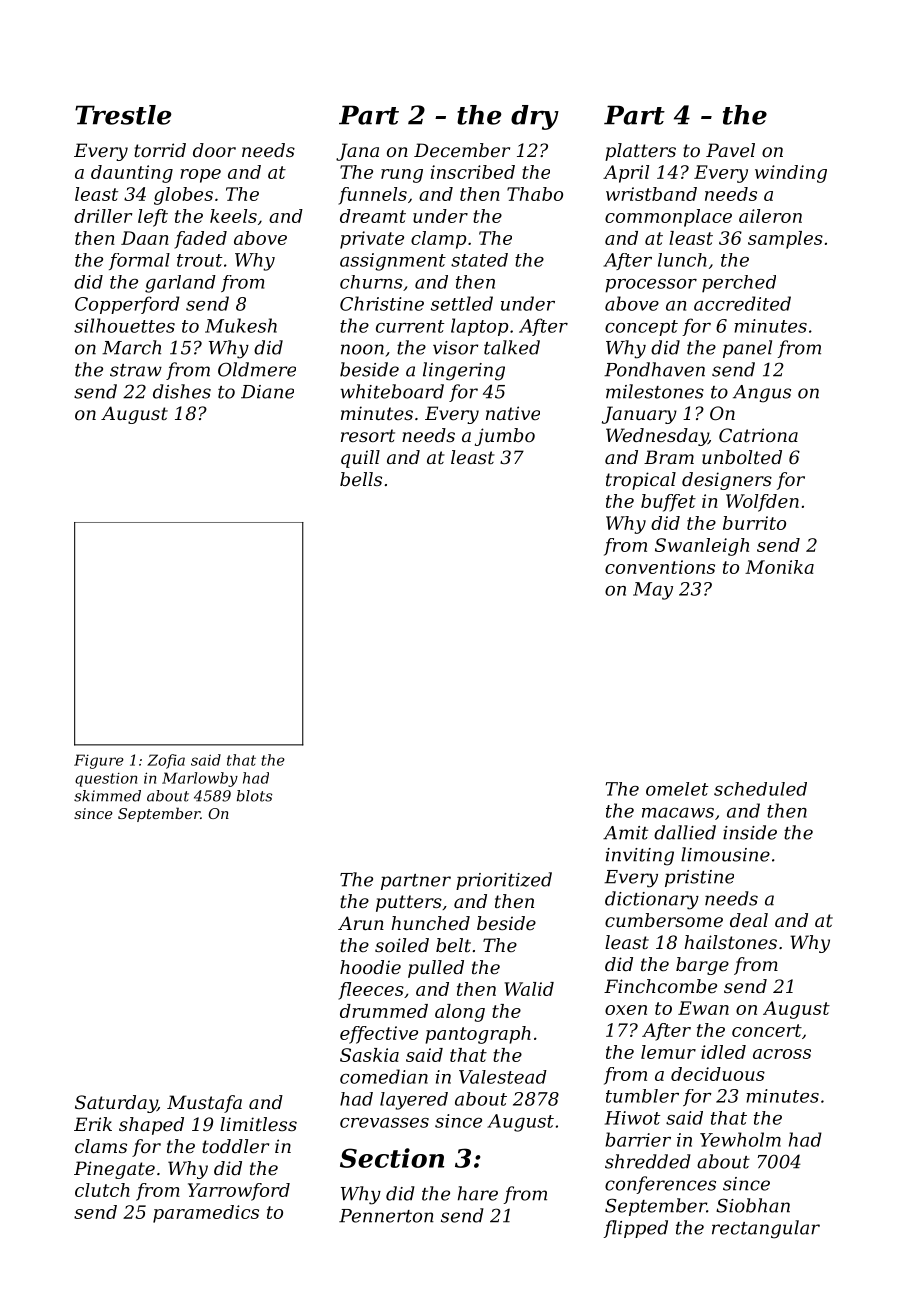 The width and height of the screenshot is (908, 1316). Describe the element at coordinates (535, 117) in the screenshot. I see `dry` at that location.
